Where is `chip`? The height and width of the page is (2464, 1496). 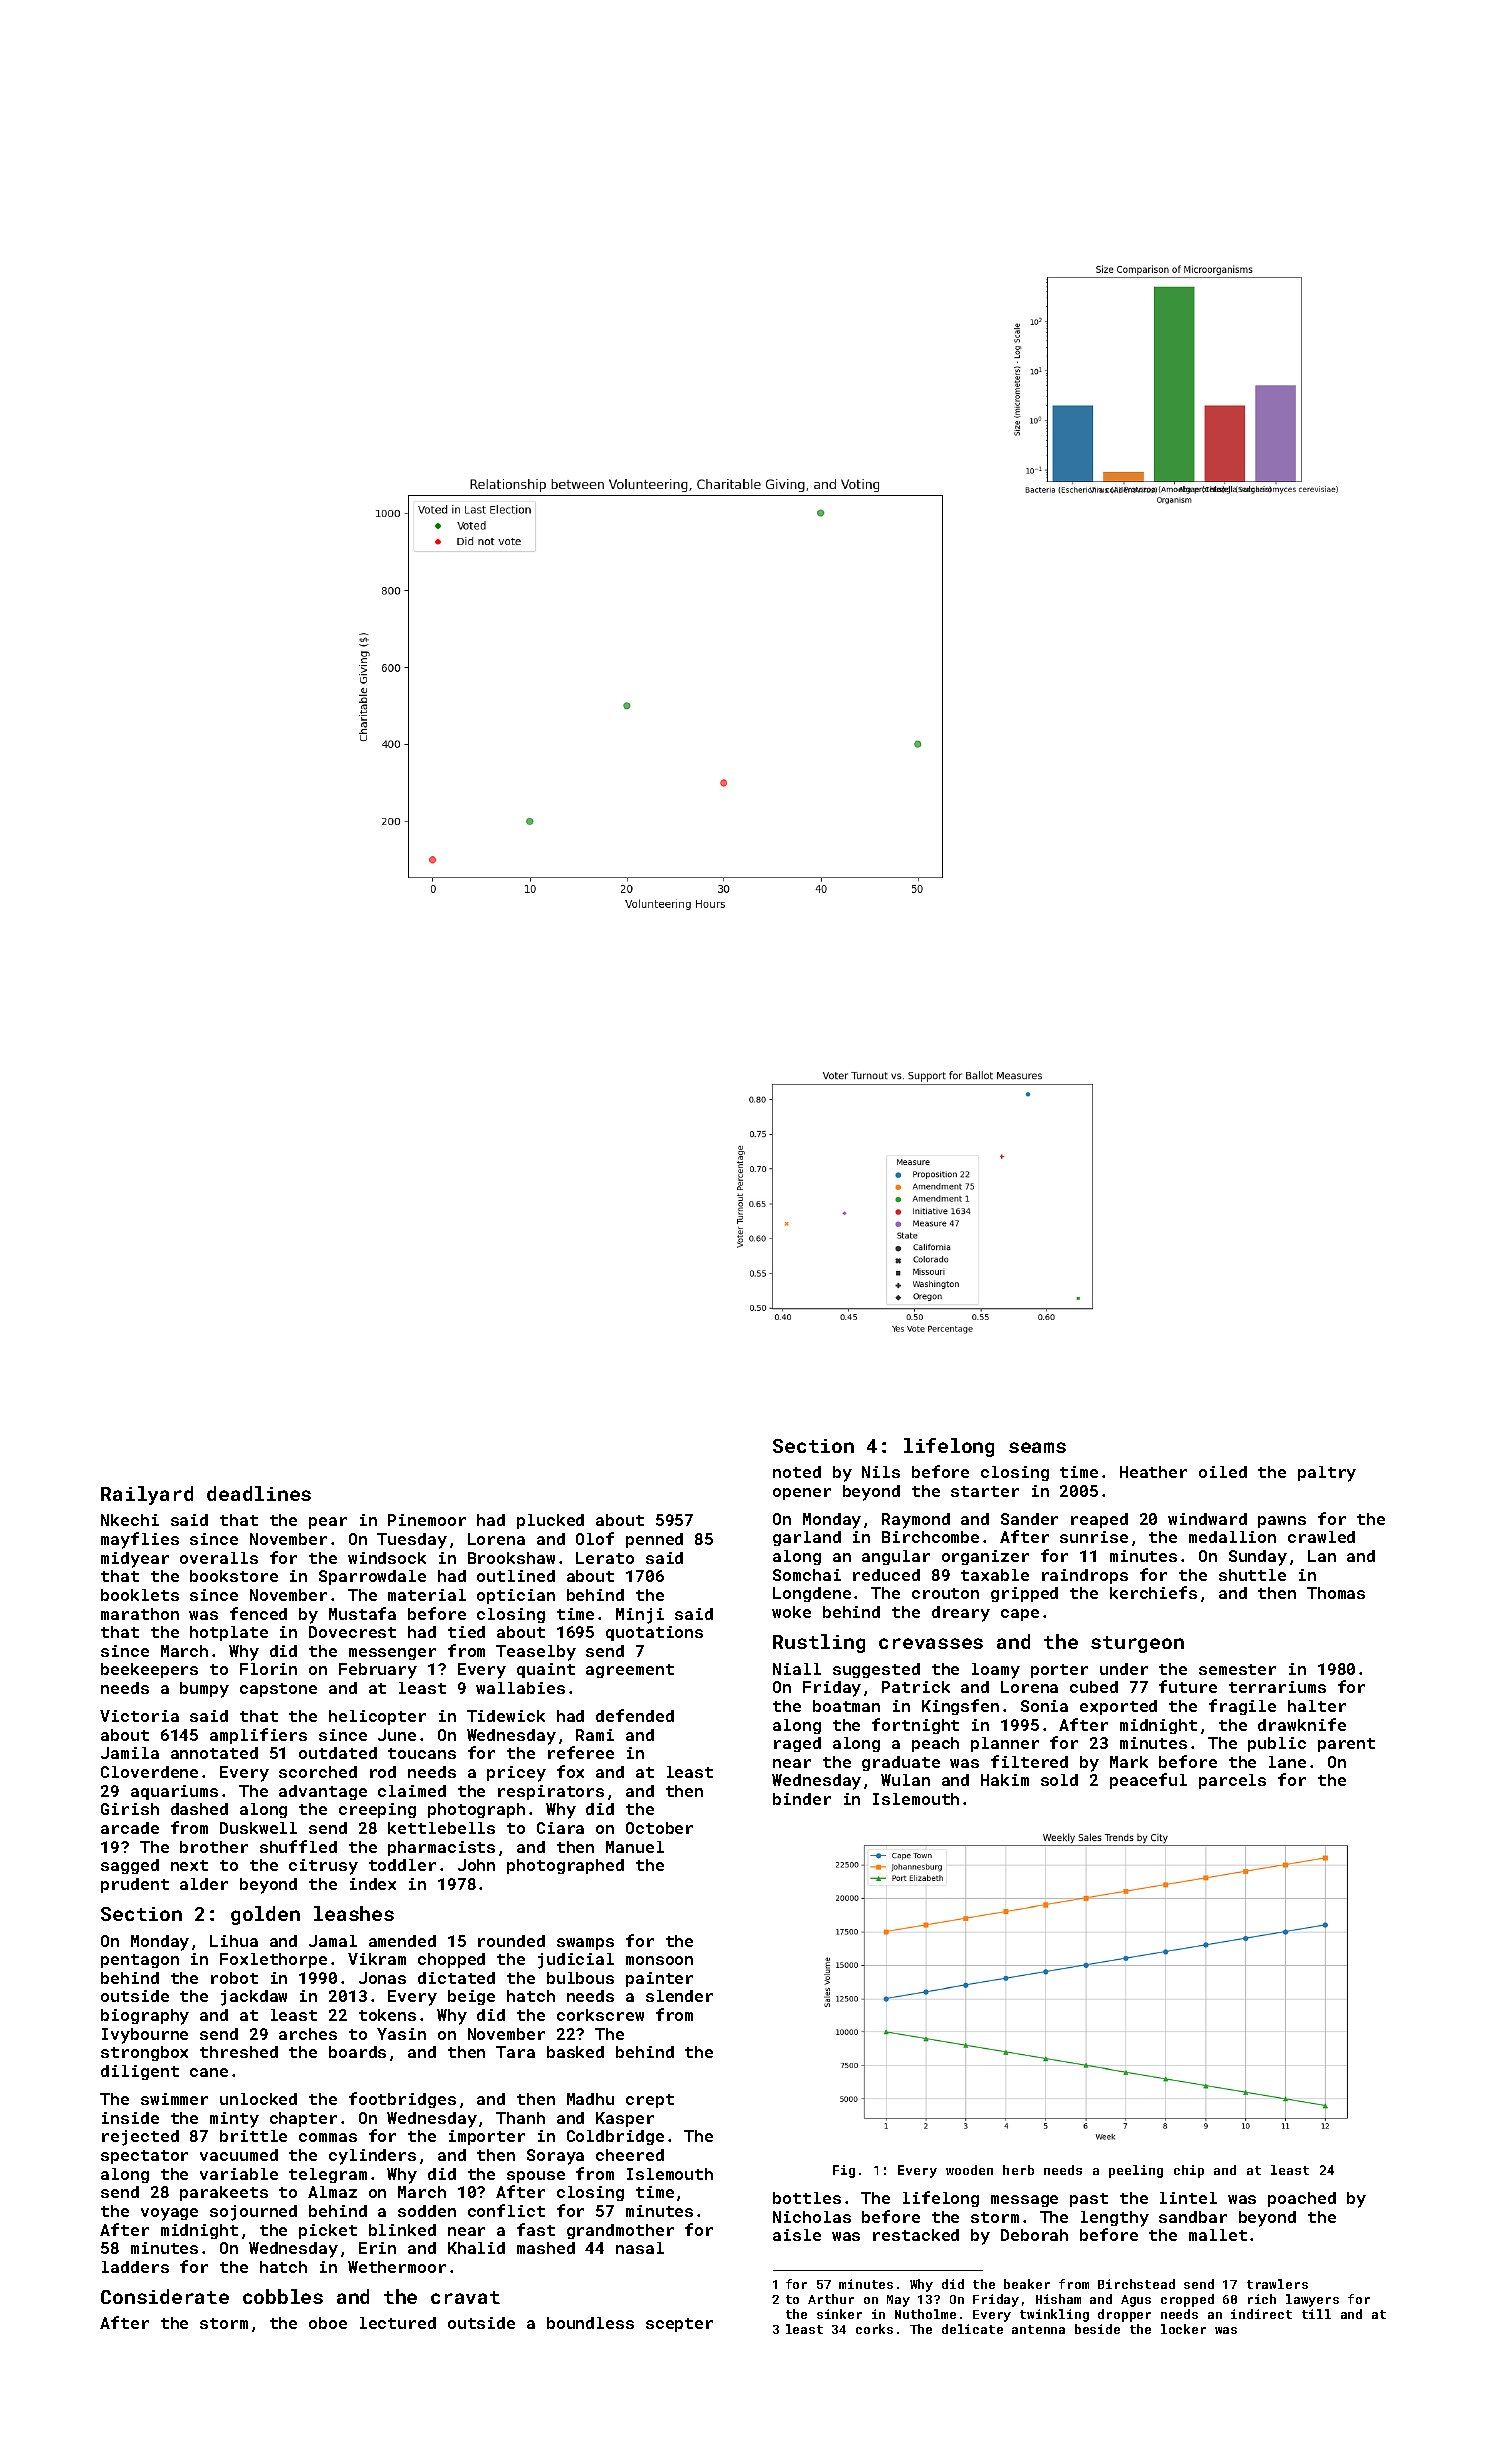
chip is located at coordinates (1189, 2171).
